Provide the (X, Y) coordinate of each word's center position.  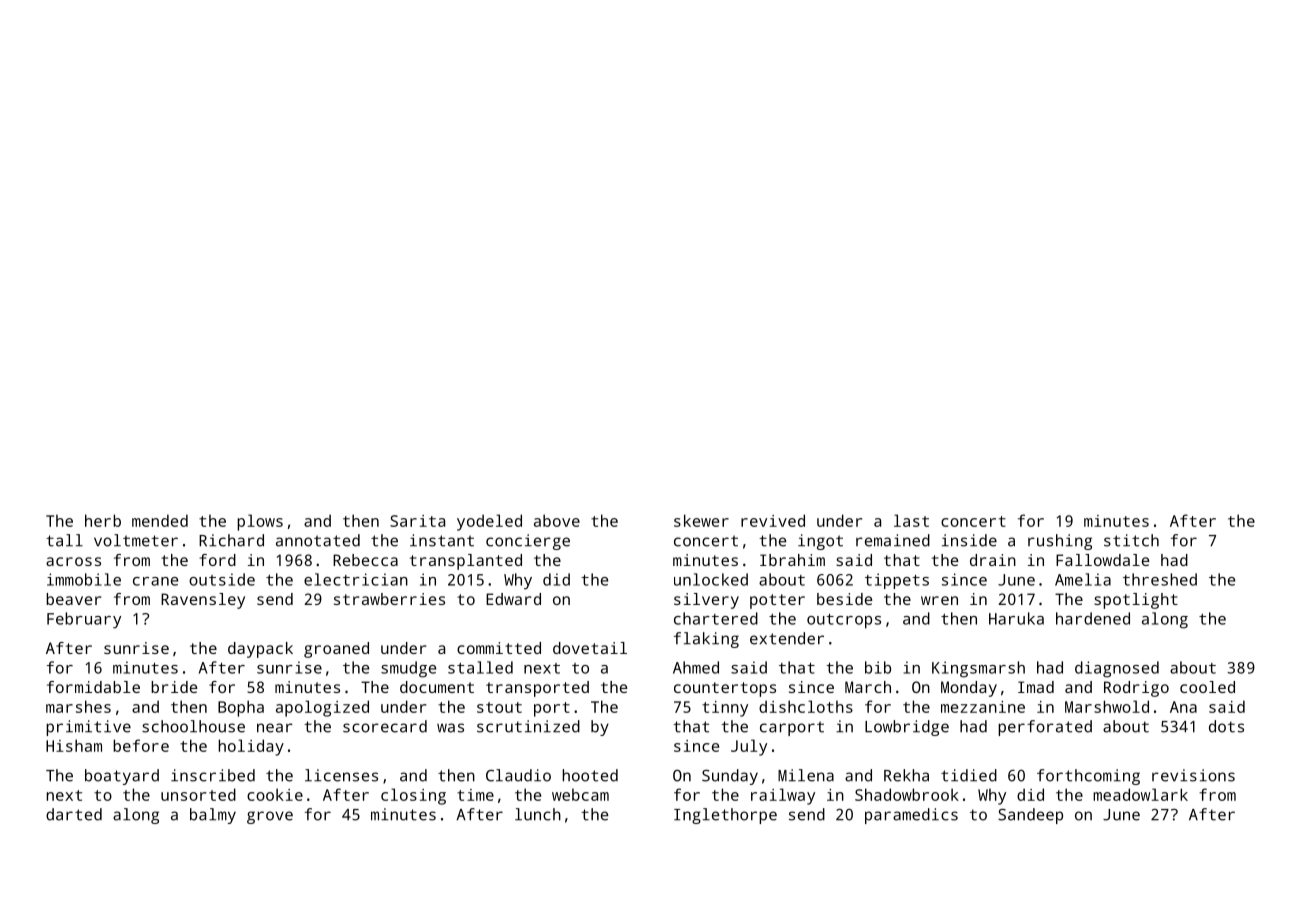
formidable (93, 687)
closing (413, 796)
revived (773, 520)
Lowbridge (907, 728)
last (911, 520)
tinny (725, 709)
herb (103, 520)
